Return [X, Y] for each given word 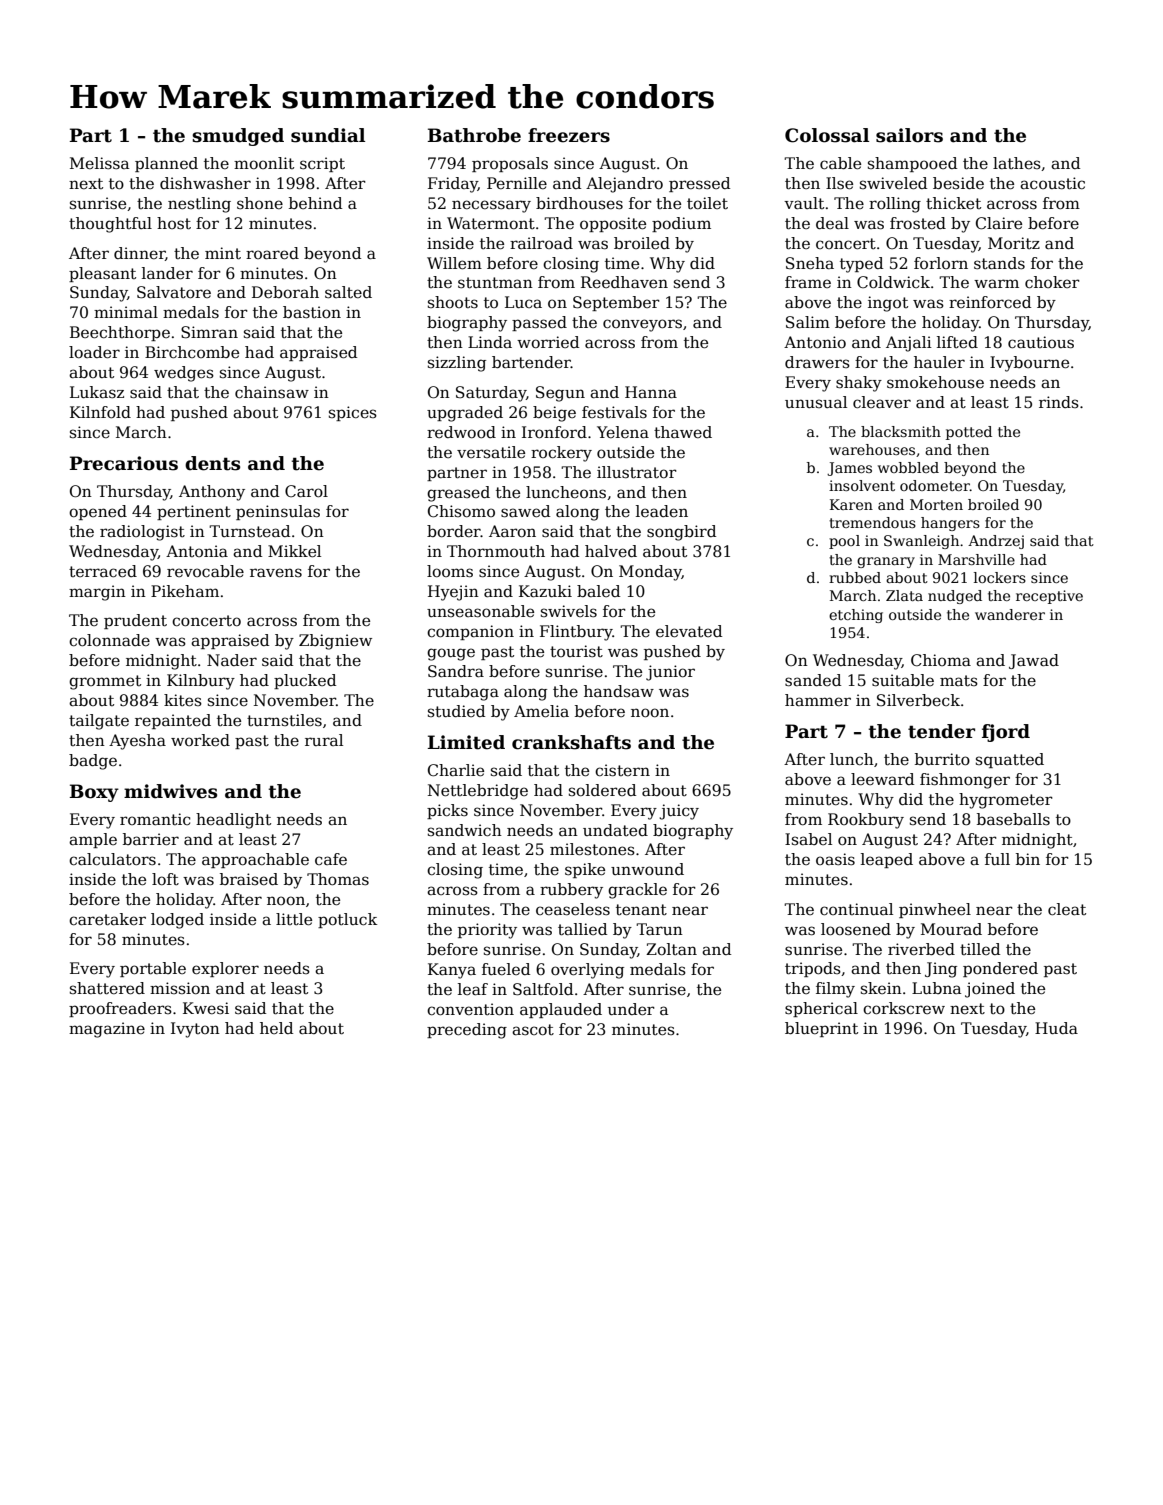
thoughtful [110, 225]
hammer [818, 700]
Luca [523, 302]
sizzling [457, 364]
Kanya [452, 971]
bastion [312, 312]
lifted [957, 342]
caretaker [107, 919]
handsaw [619, 691]
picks [447, 811]
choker [1052, 282]
